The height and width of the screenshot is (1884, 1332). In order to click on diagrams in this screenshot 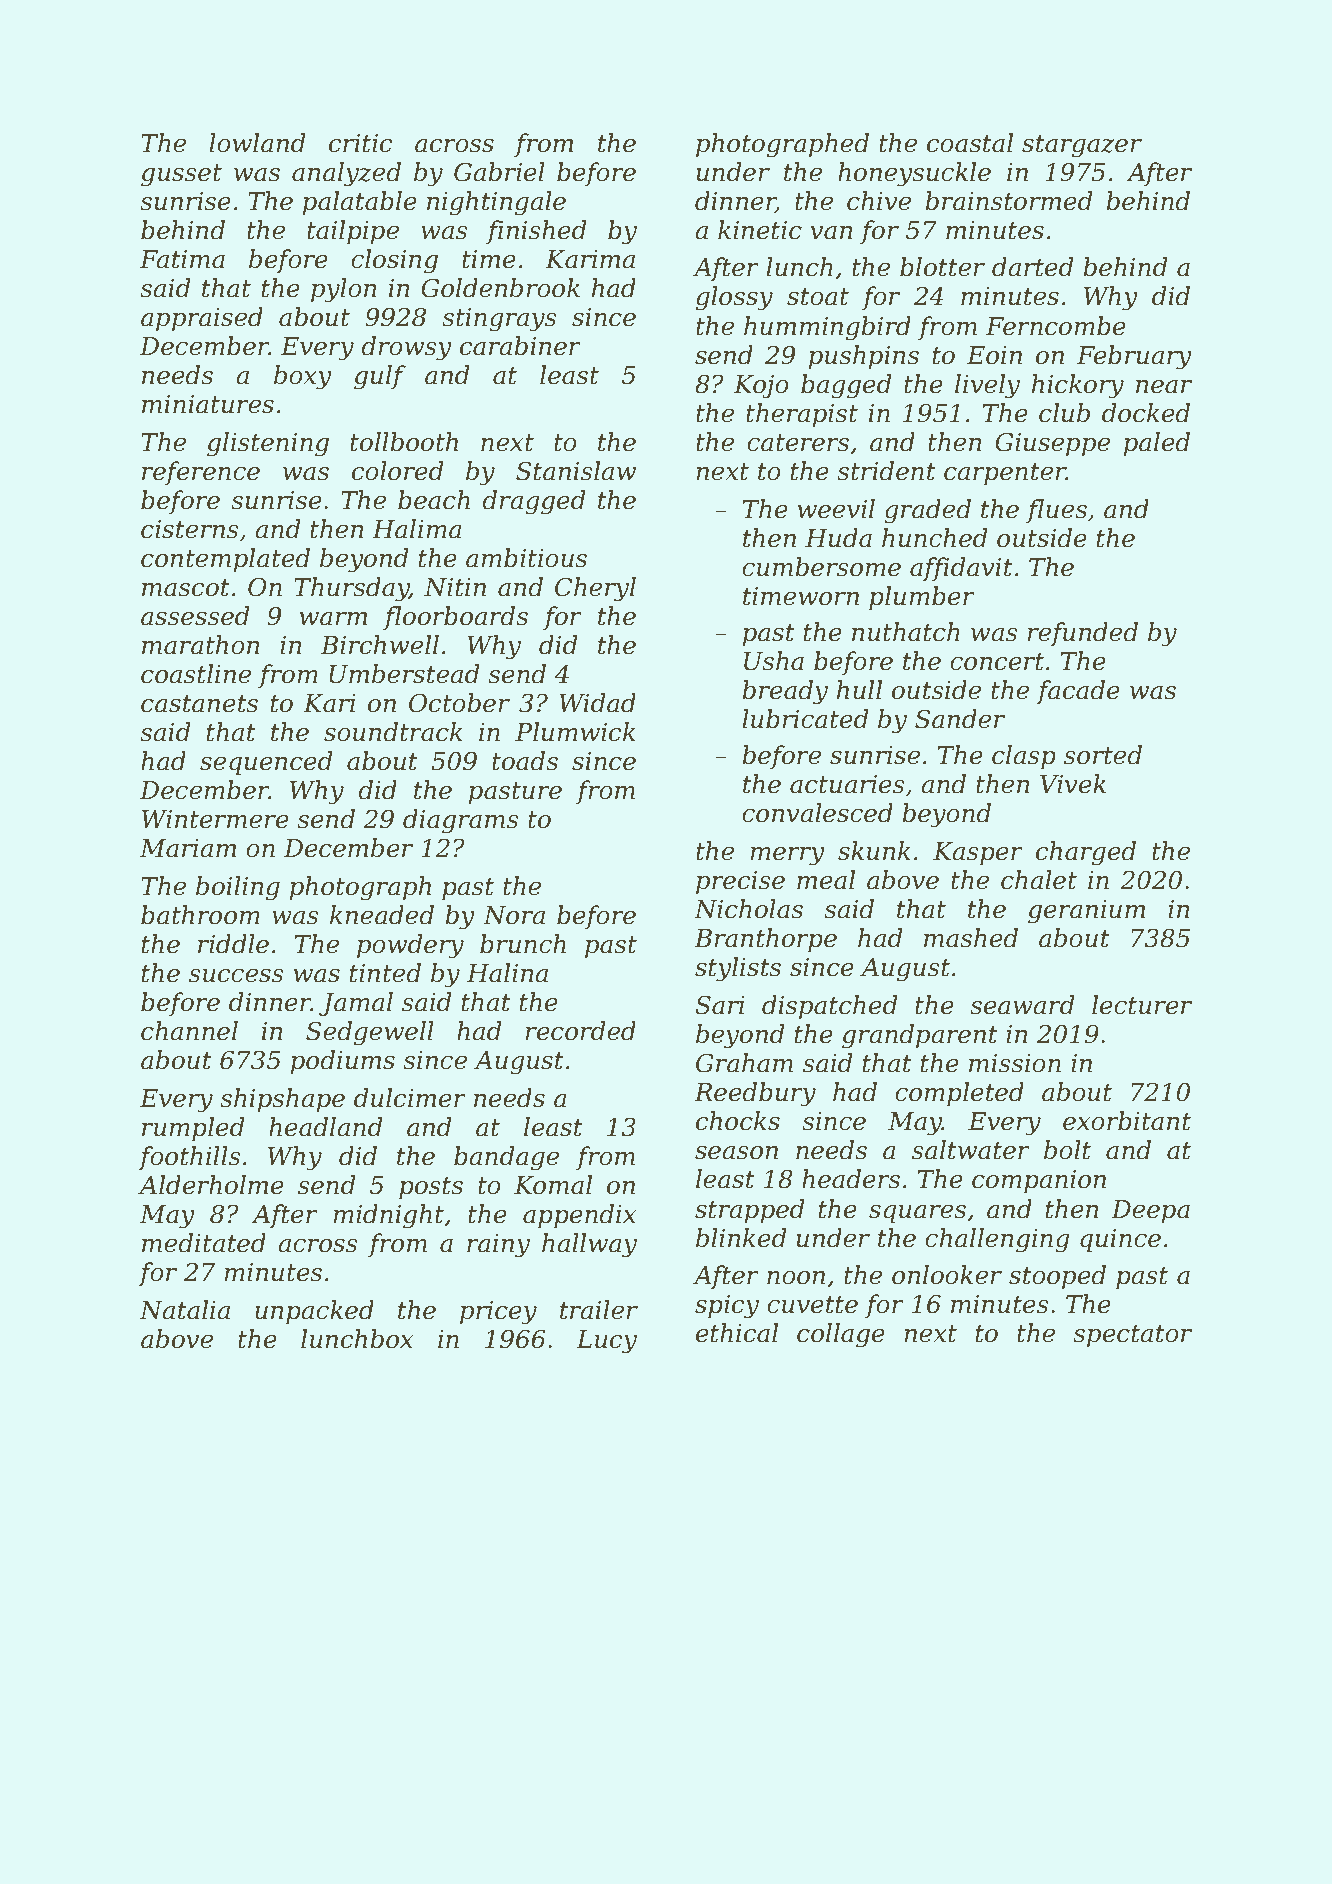, I will do `click(461, 821)`.
